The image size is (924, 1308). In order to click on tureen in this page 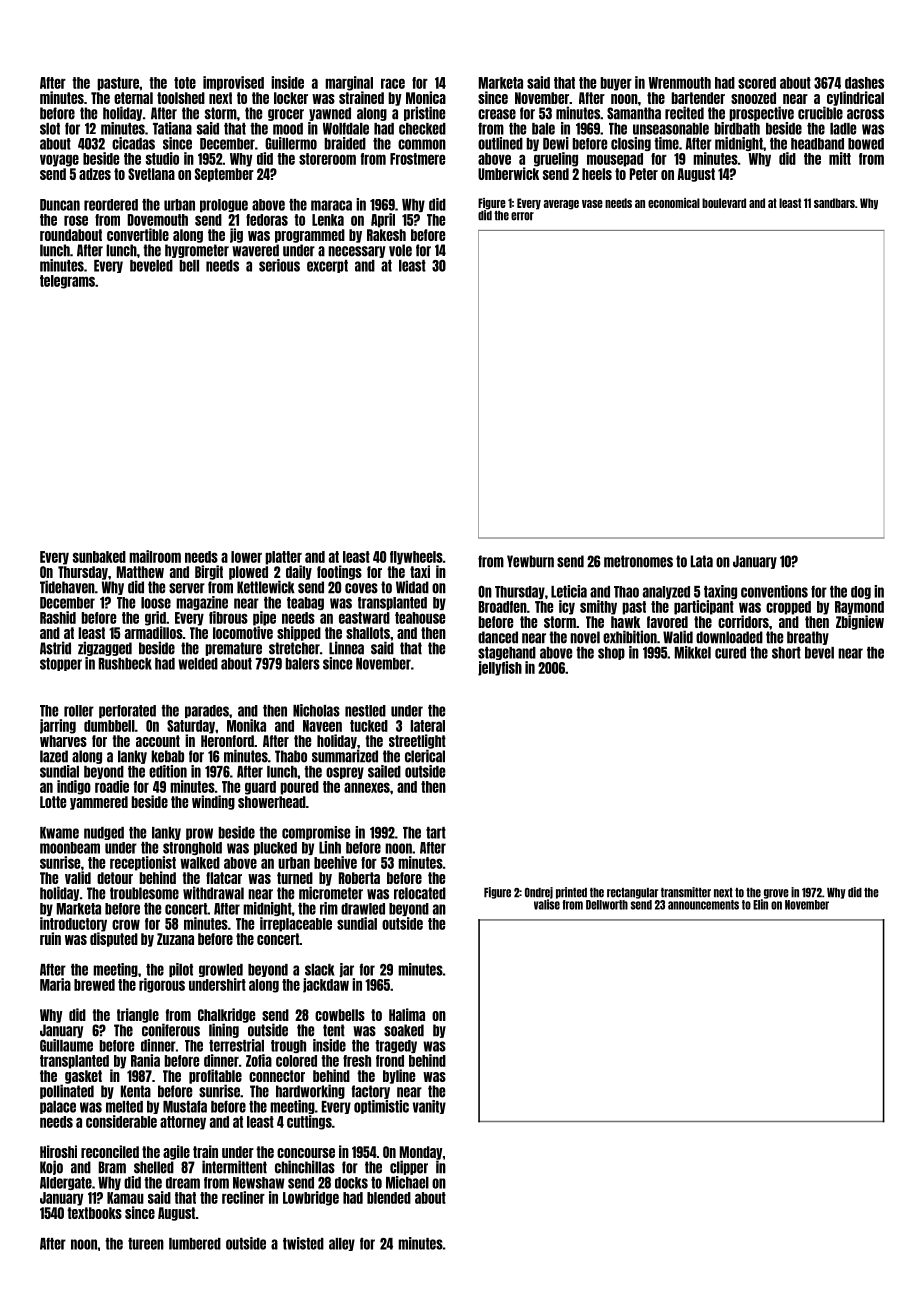, I will do `click(146, 1244)`.
